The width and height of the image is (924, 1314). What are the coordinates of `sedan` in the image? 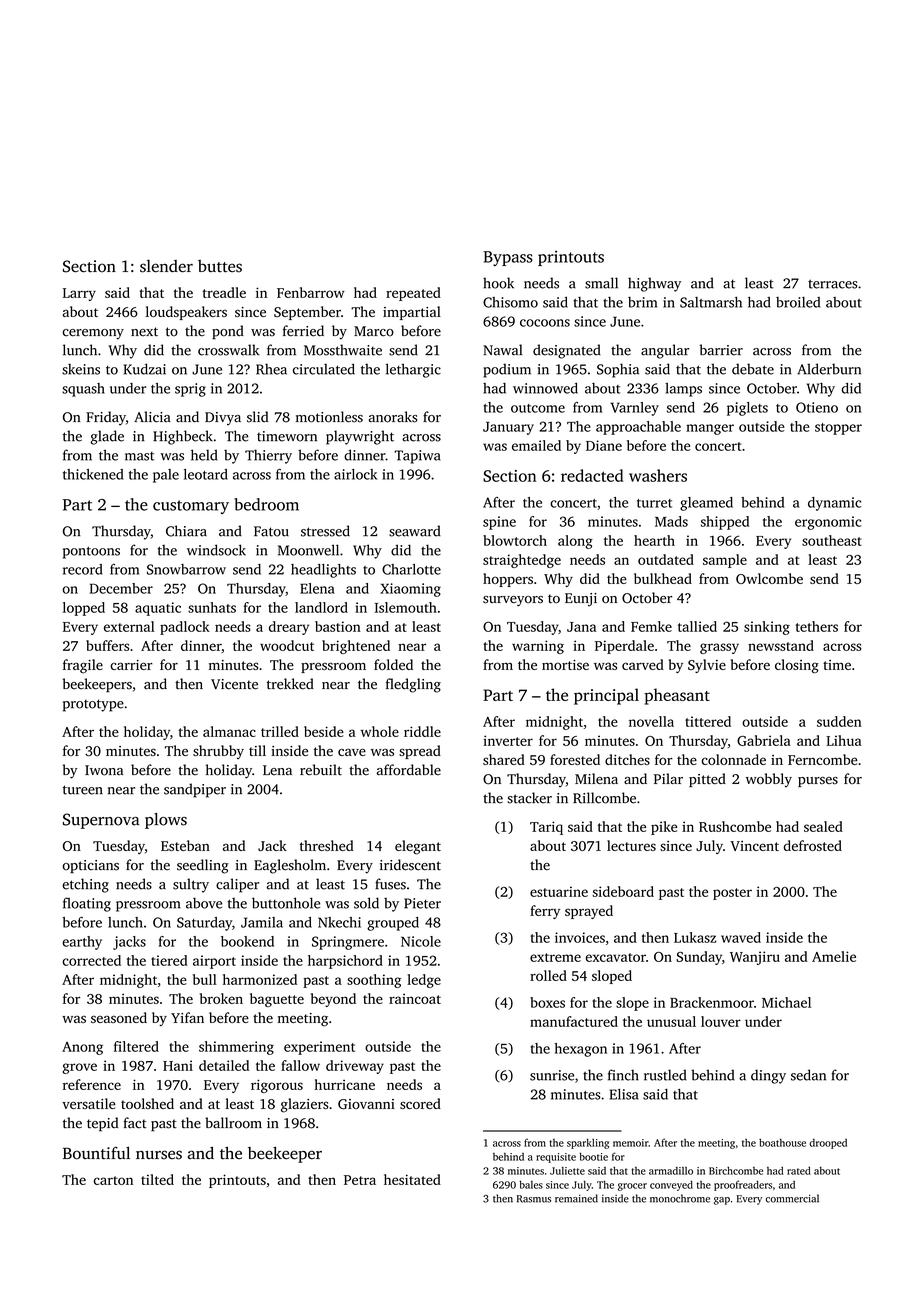 It's located at (808, 1075).
